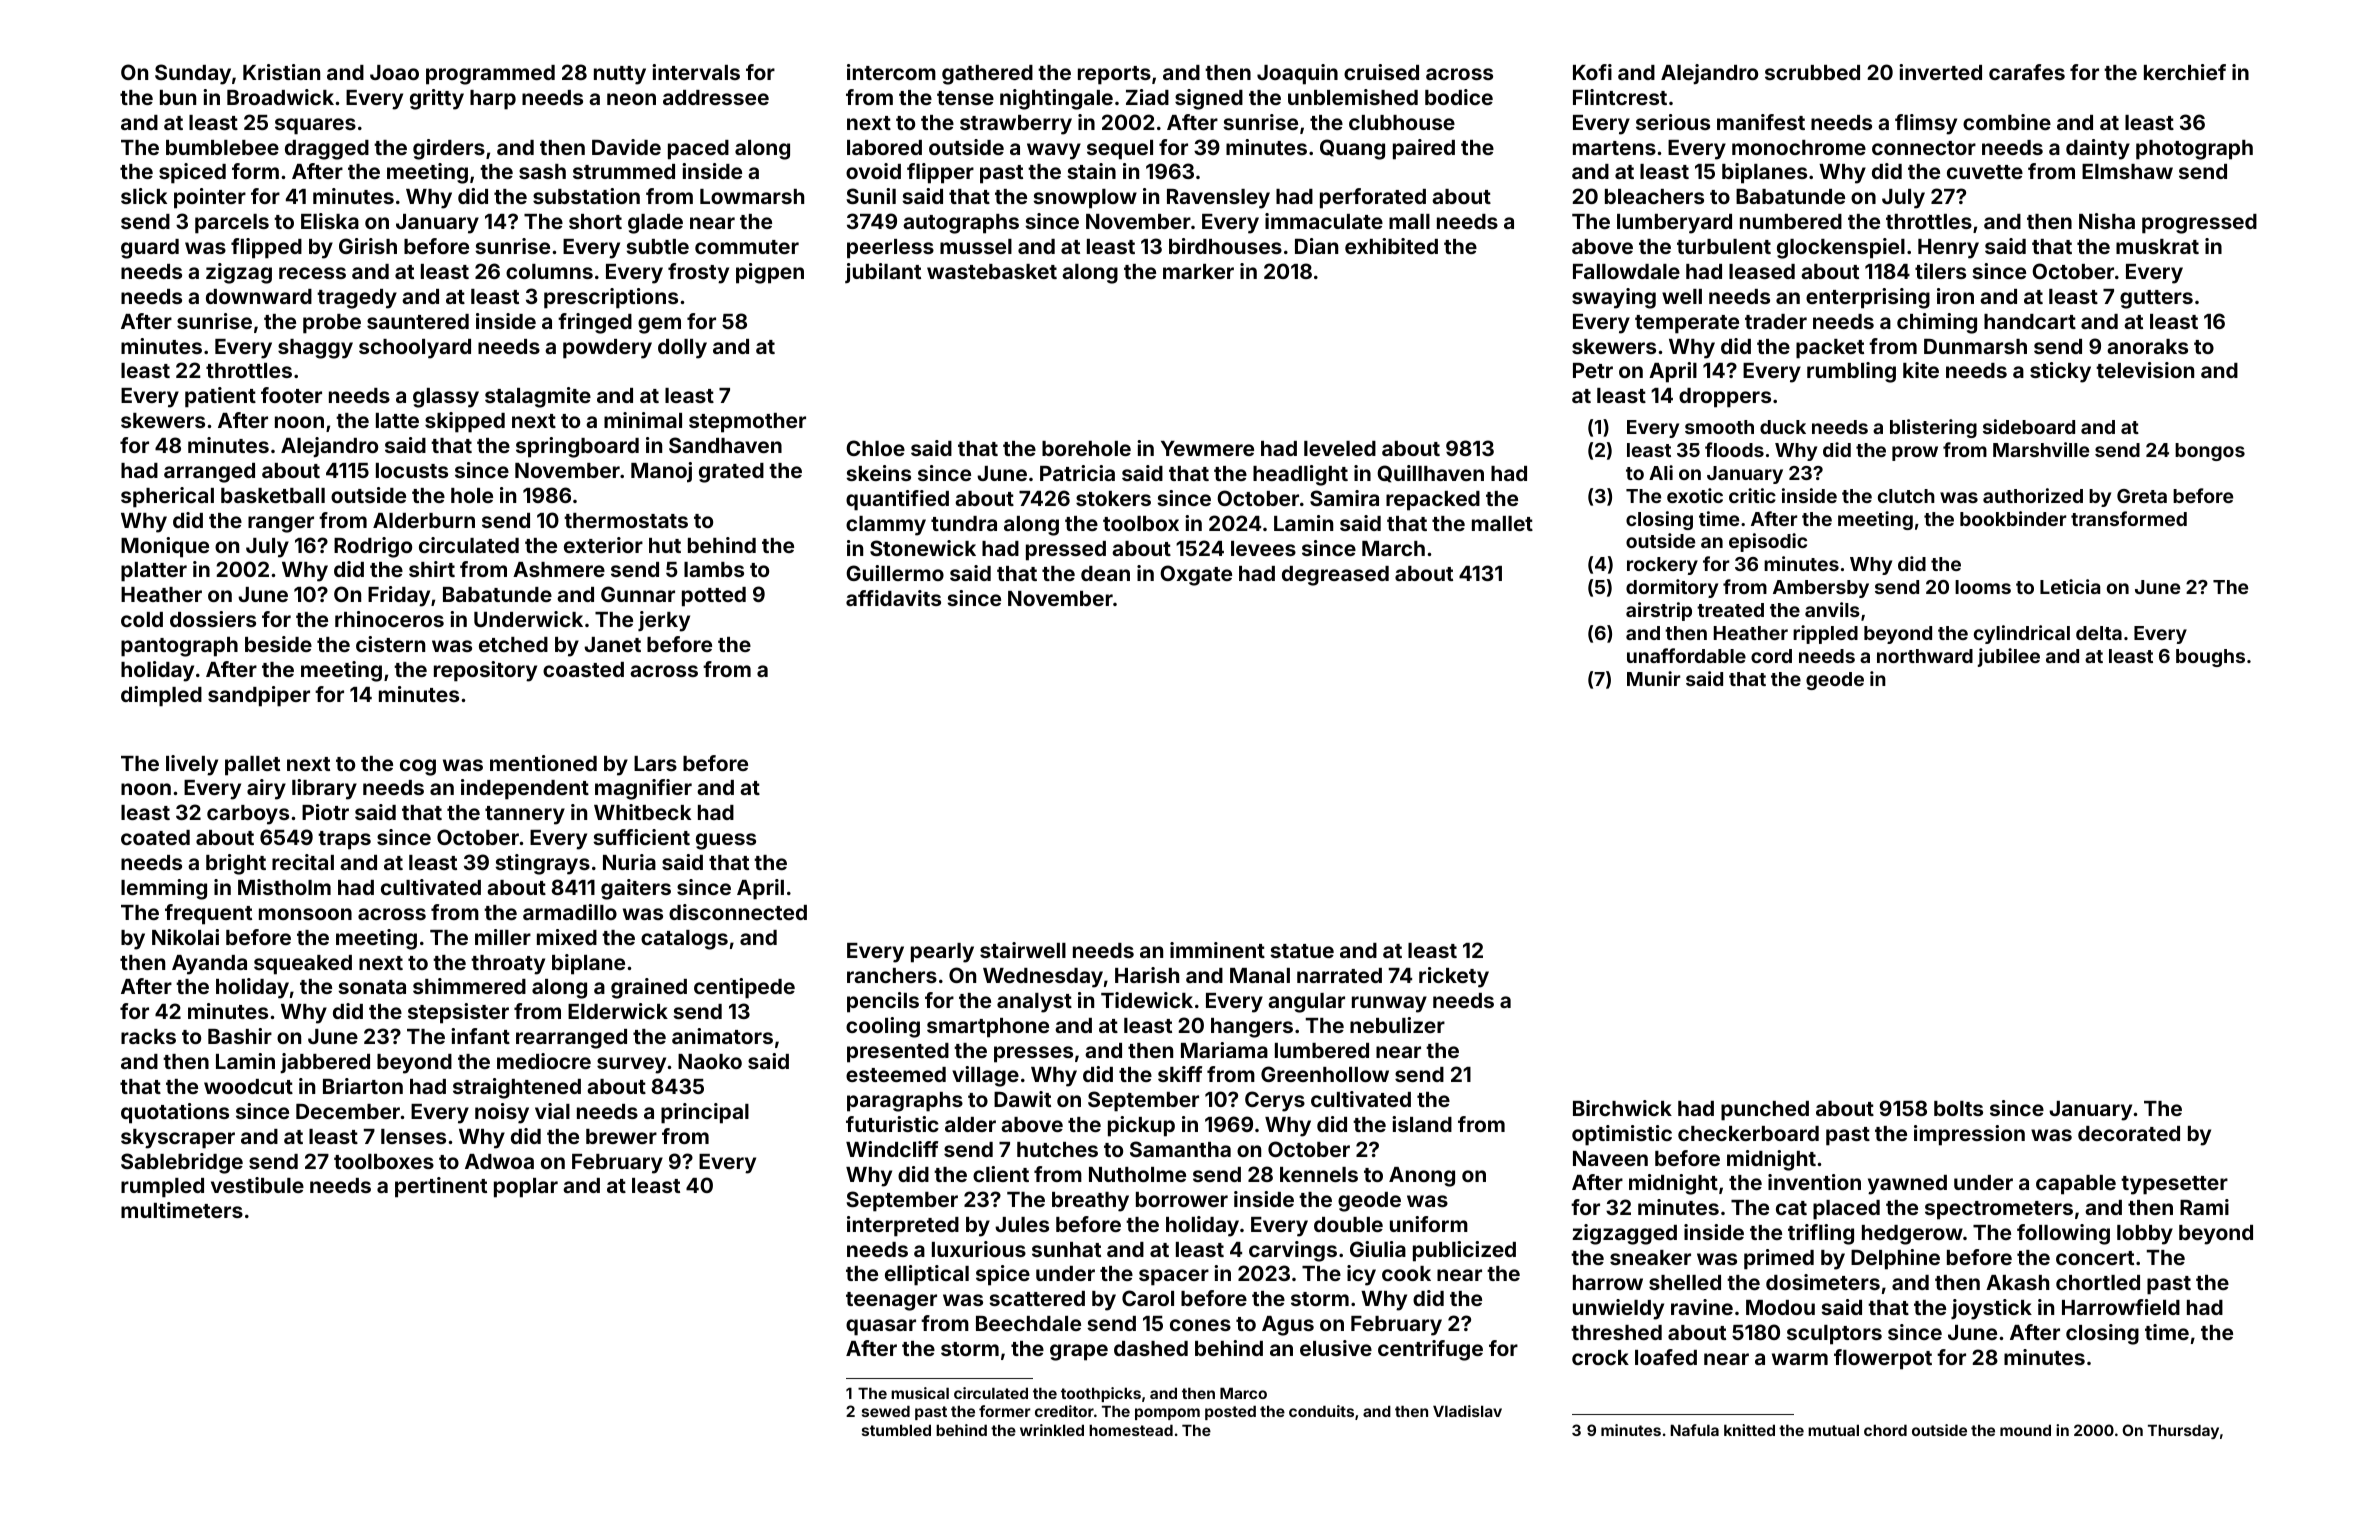 Image resolution: width=2380 pixels, height=1540 pixels. Describe the element at coordinates (896, 1430) in the page. I see `stumbled` at that location.
